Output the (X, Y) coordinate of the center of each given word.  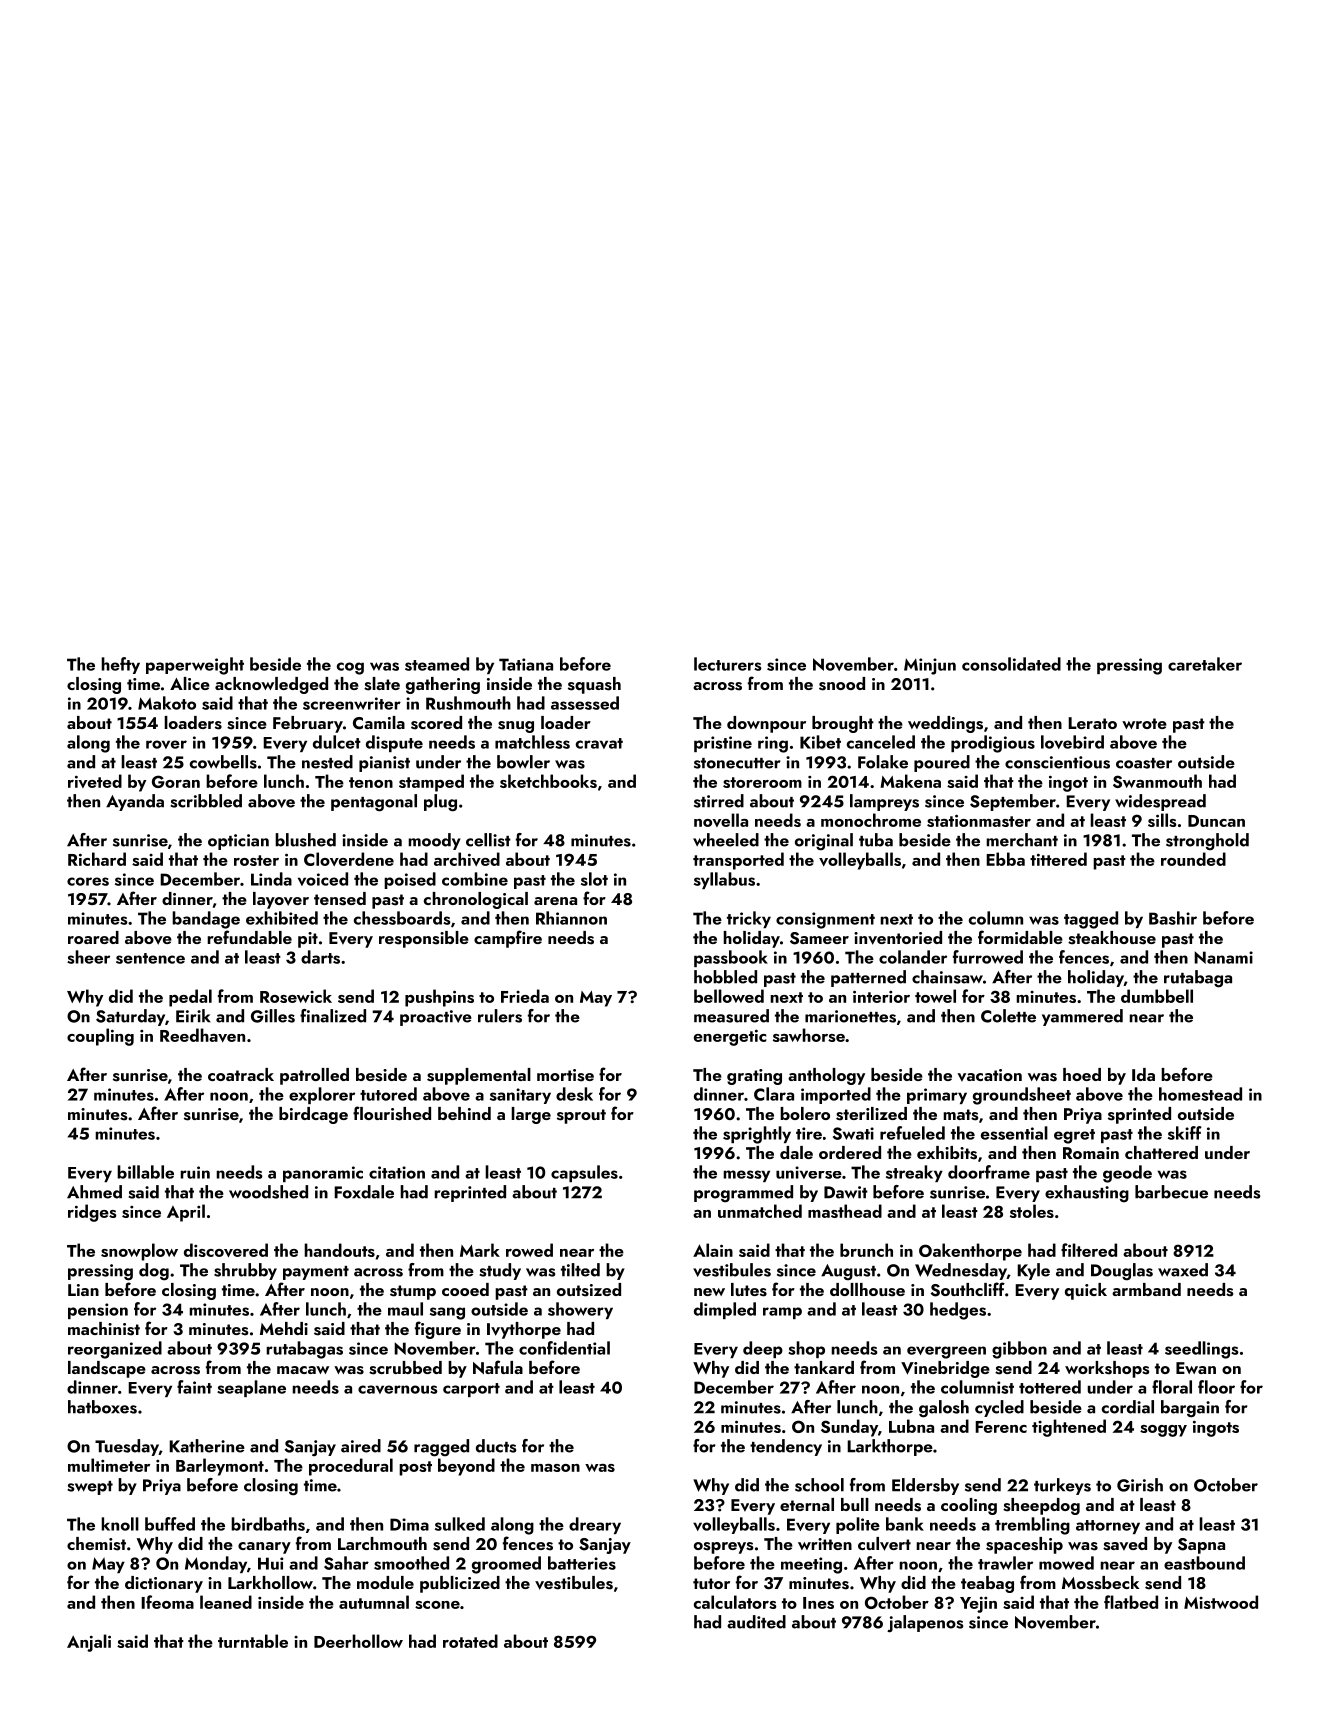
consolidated (1011, 664)
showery (580, 1310)
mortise (565, 1075)
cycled (999, 1408)
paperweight (195, 666)
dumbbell (1157, 996)
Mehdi (284, 1328)
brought (843, 724)
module (385, 1582)
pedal (190, 998)
